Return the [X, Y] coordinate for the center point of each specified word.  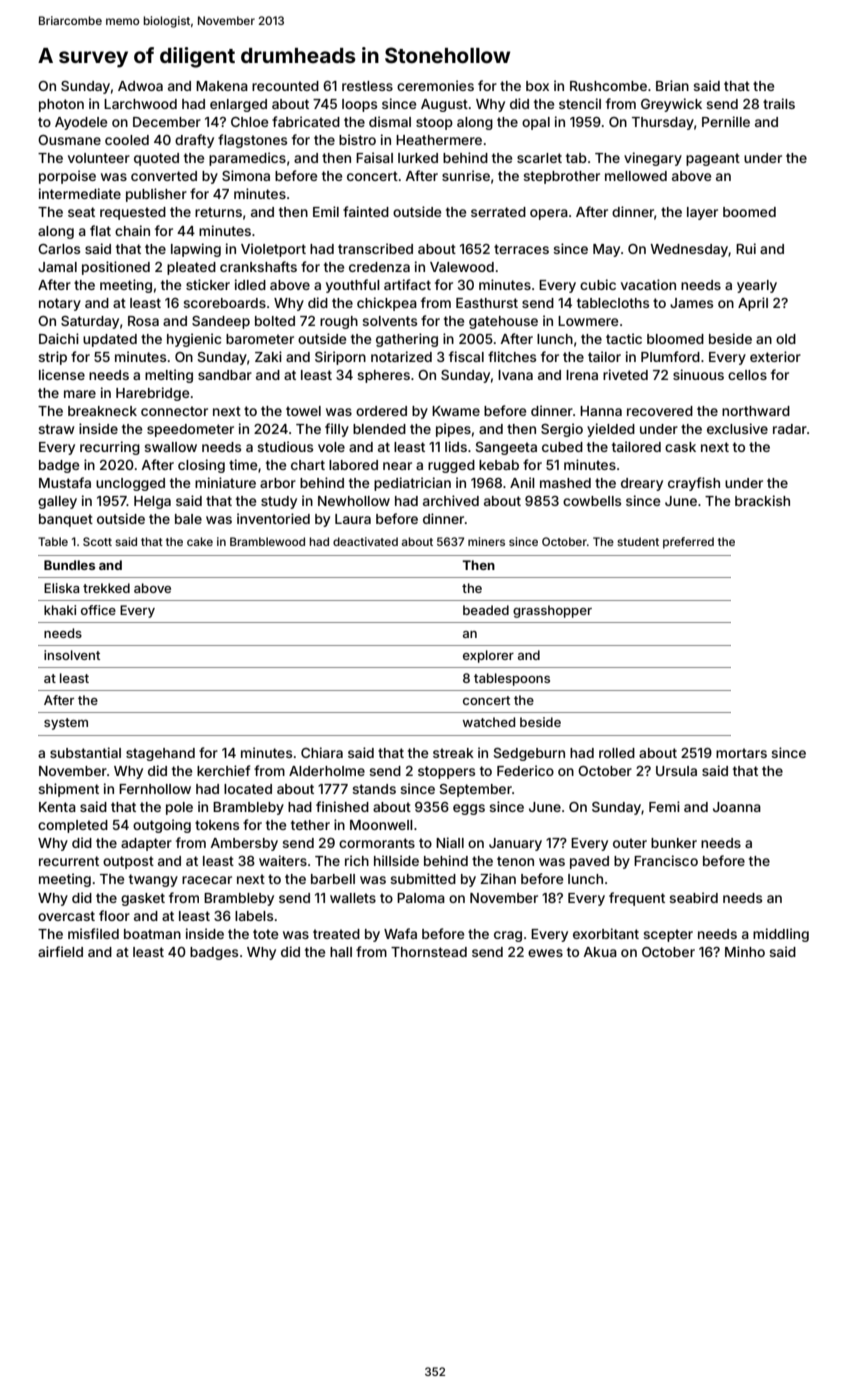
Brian [672, 85]
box [537, 86]
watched [489, 722]
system [66, 724]
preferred [688, 543]
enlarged [238, 105]
